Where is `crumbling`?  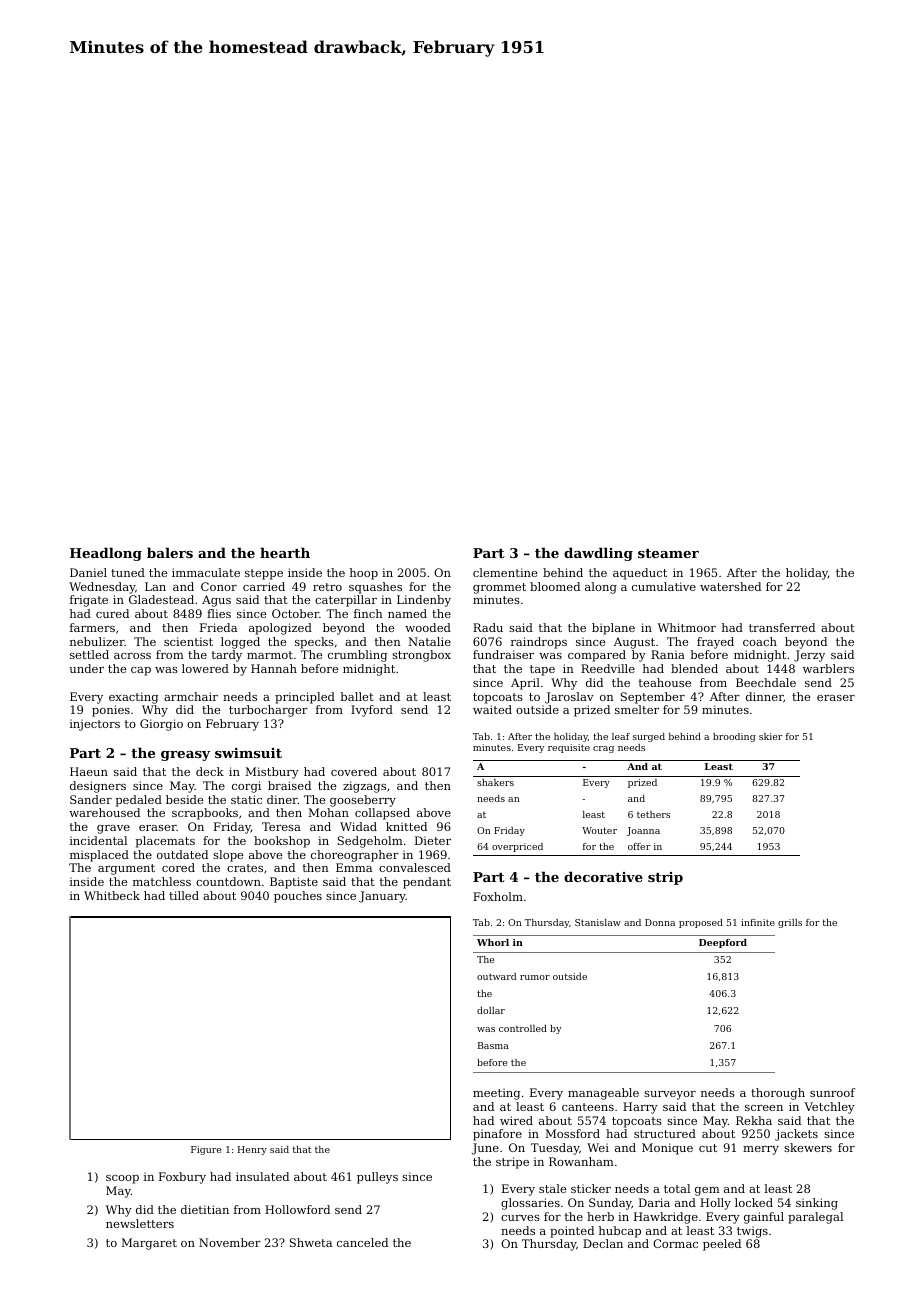
crumbling is located at coordinates (357, 656).
